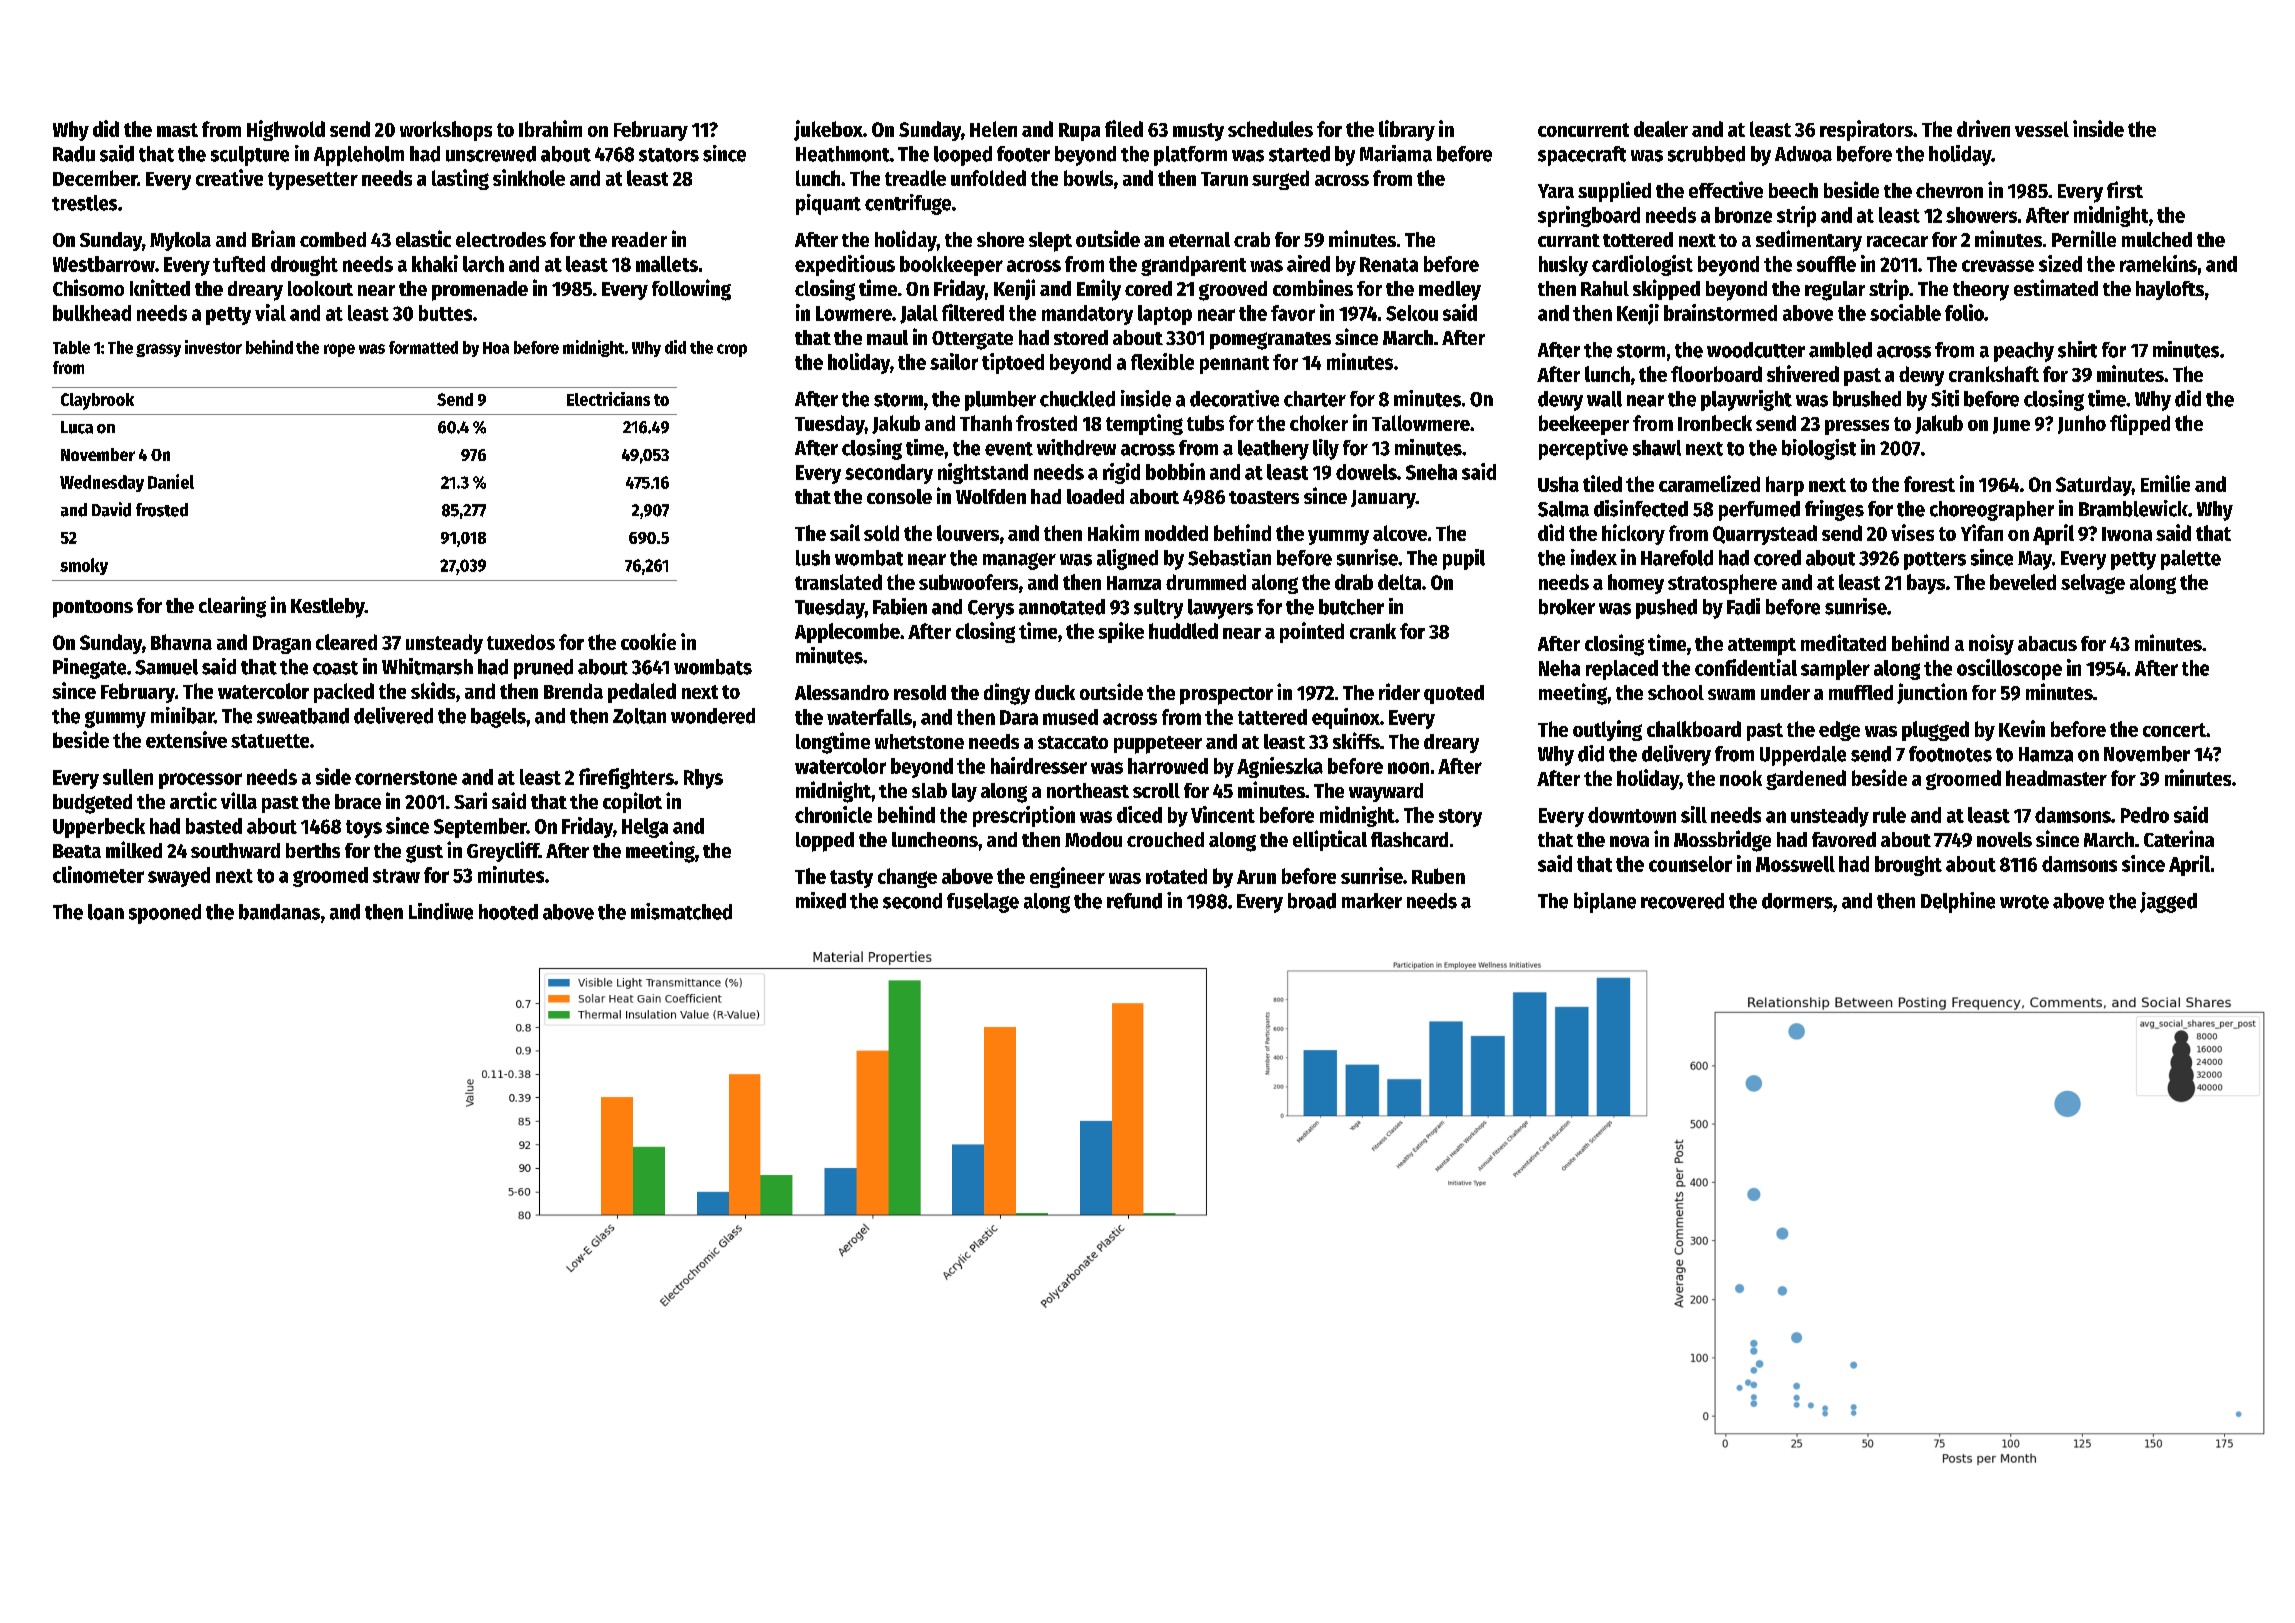 The image size is (2295, 1623). Describe the element at coordinates (2157, 239) in the document. I see `mulched` at that location.
